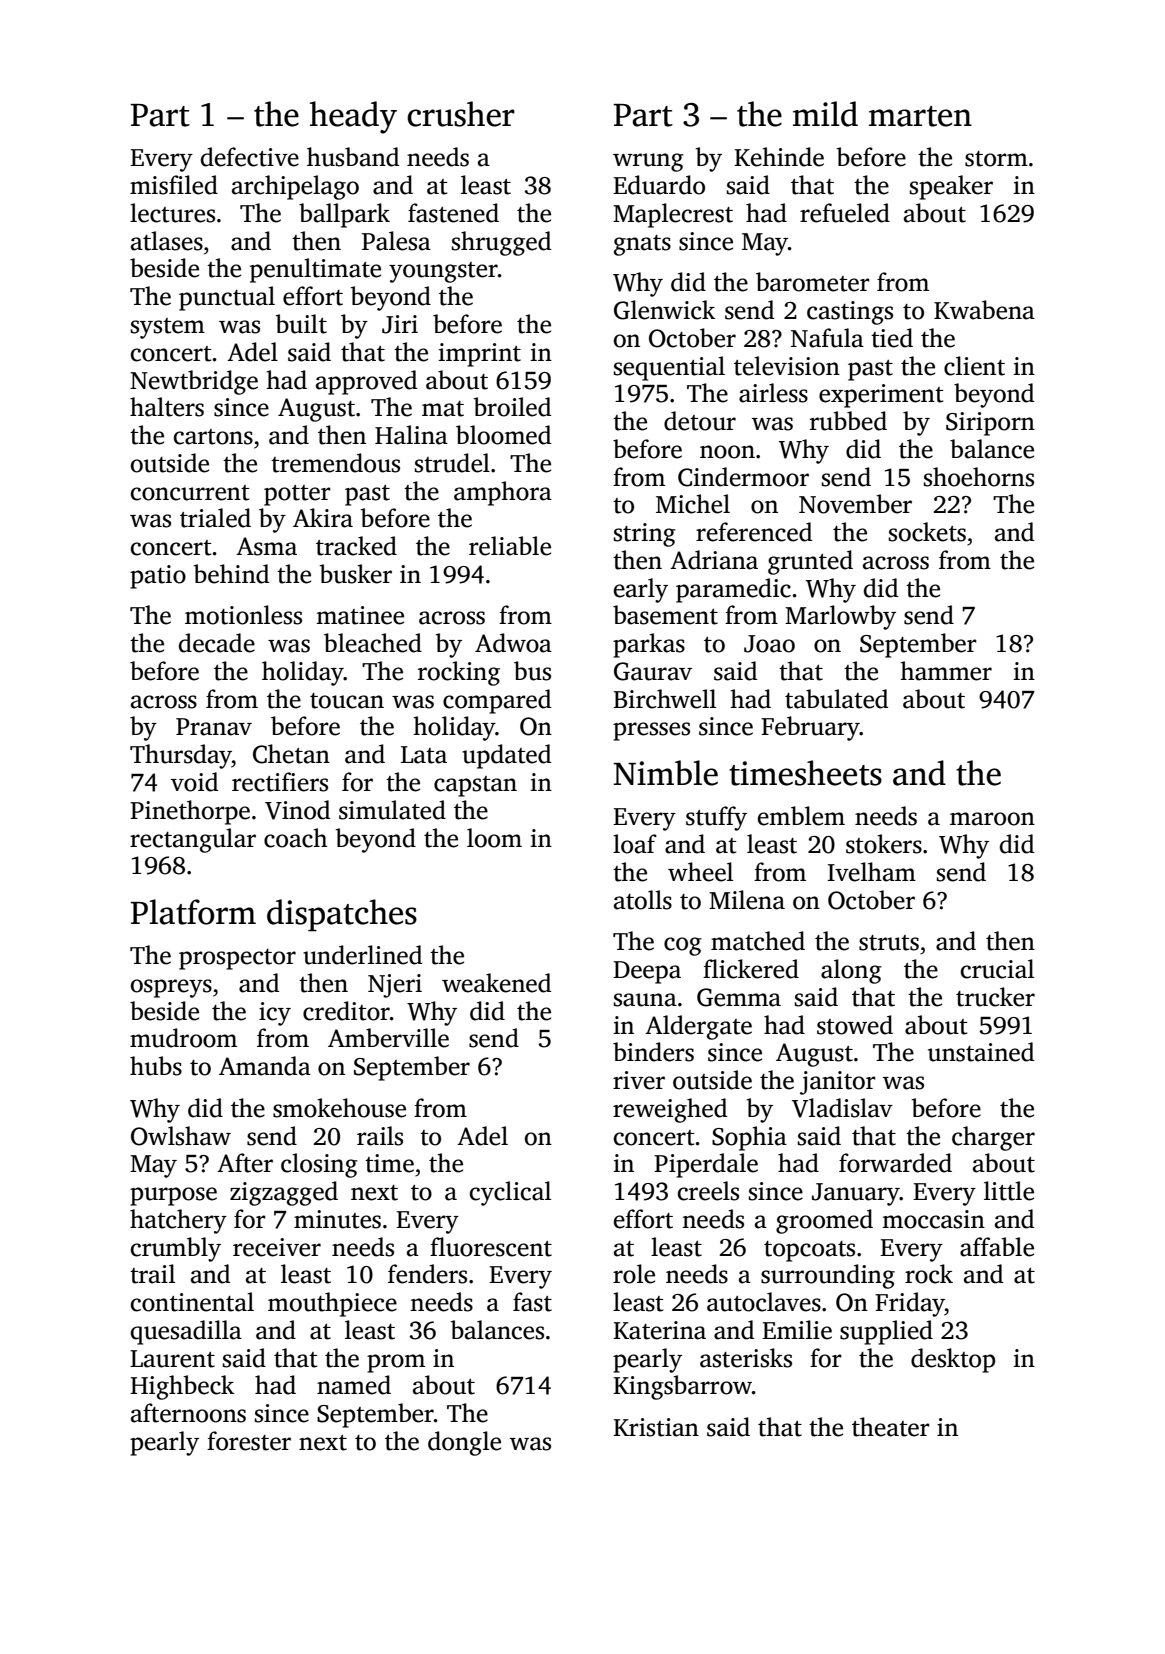 The width and height of the screenshot is (1165, 1654). I want to click on forester, so click(249, 1441).
